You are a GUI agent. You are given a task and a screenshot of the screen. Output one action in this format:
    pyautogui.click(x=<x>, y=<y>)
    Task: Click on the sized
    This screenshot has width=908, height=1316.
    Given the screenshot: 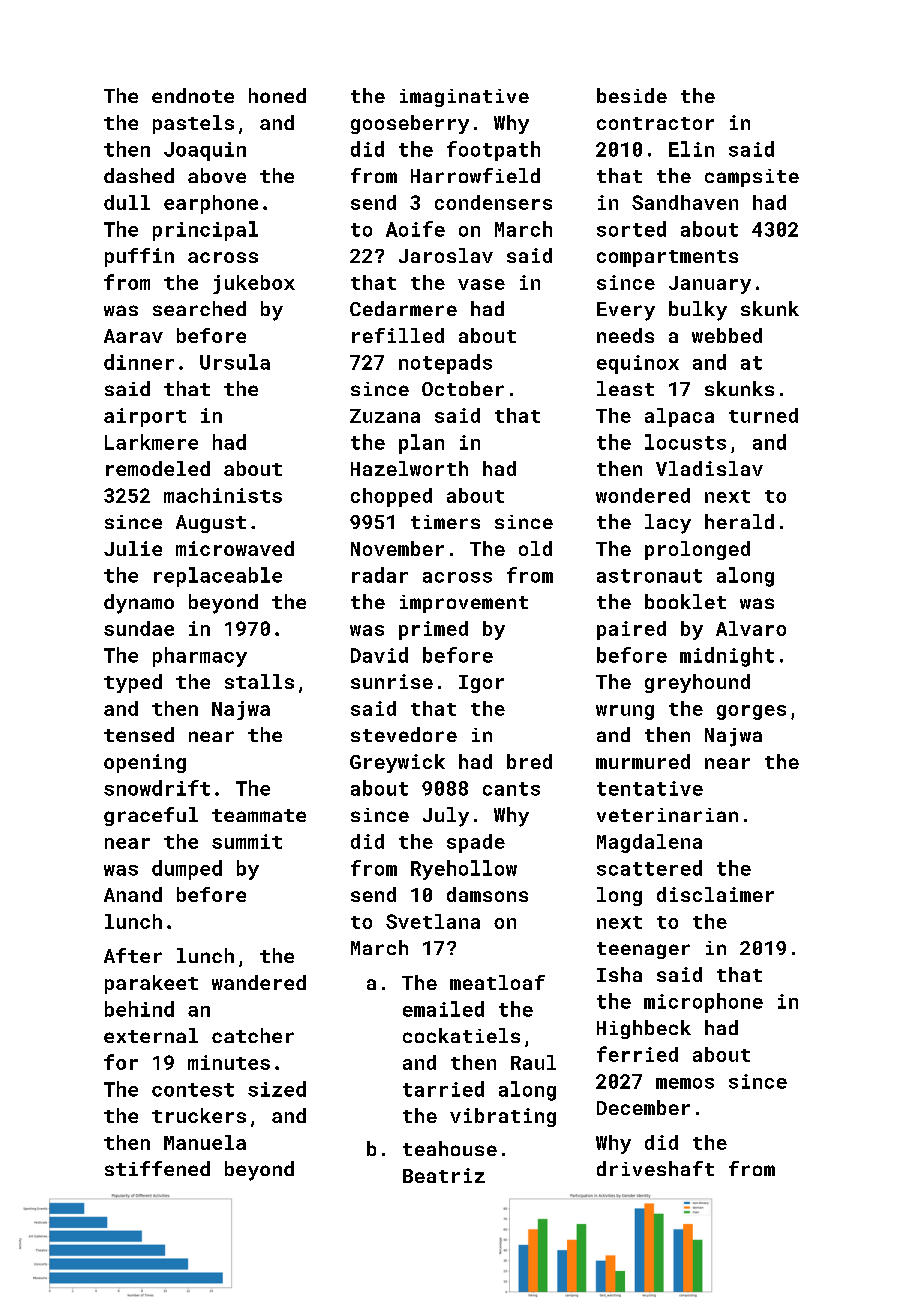 What is the action you would take?
    pyautogui.click(x=277, y=1089)
